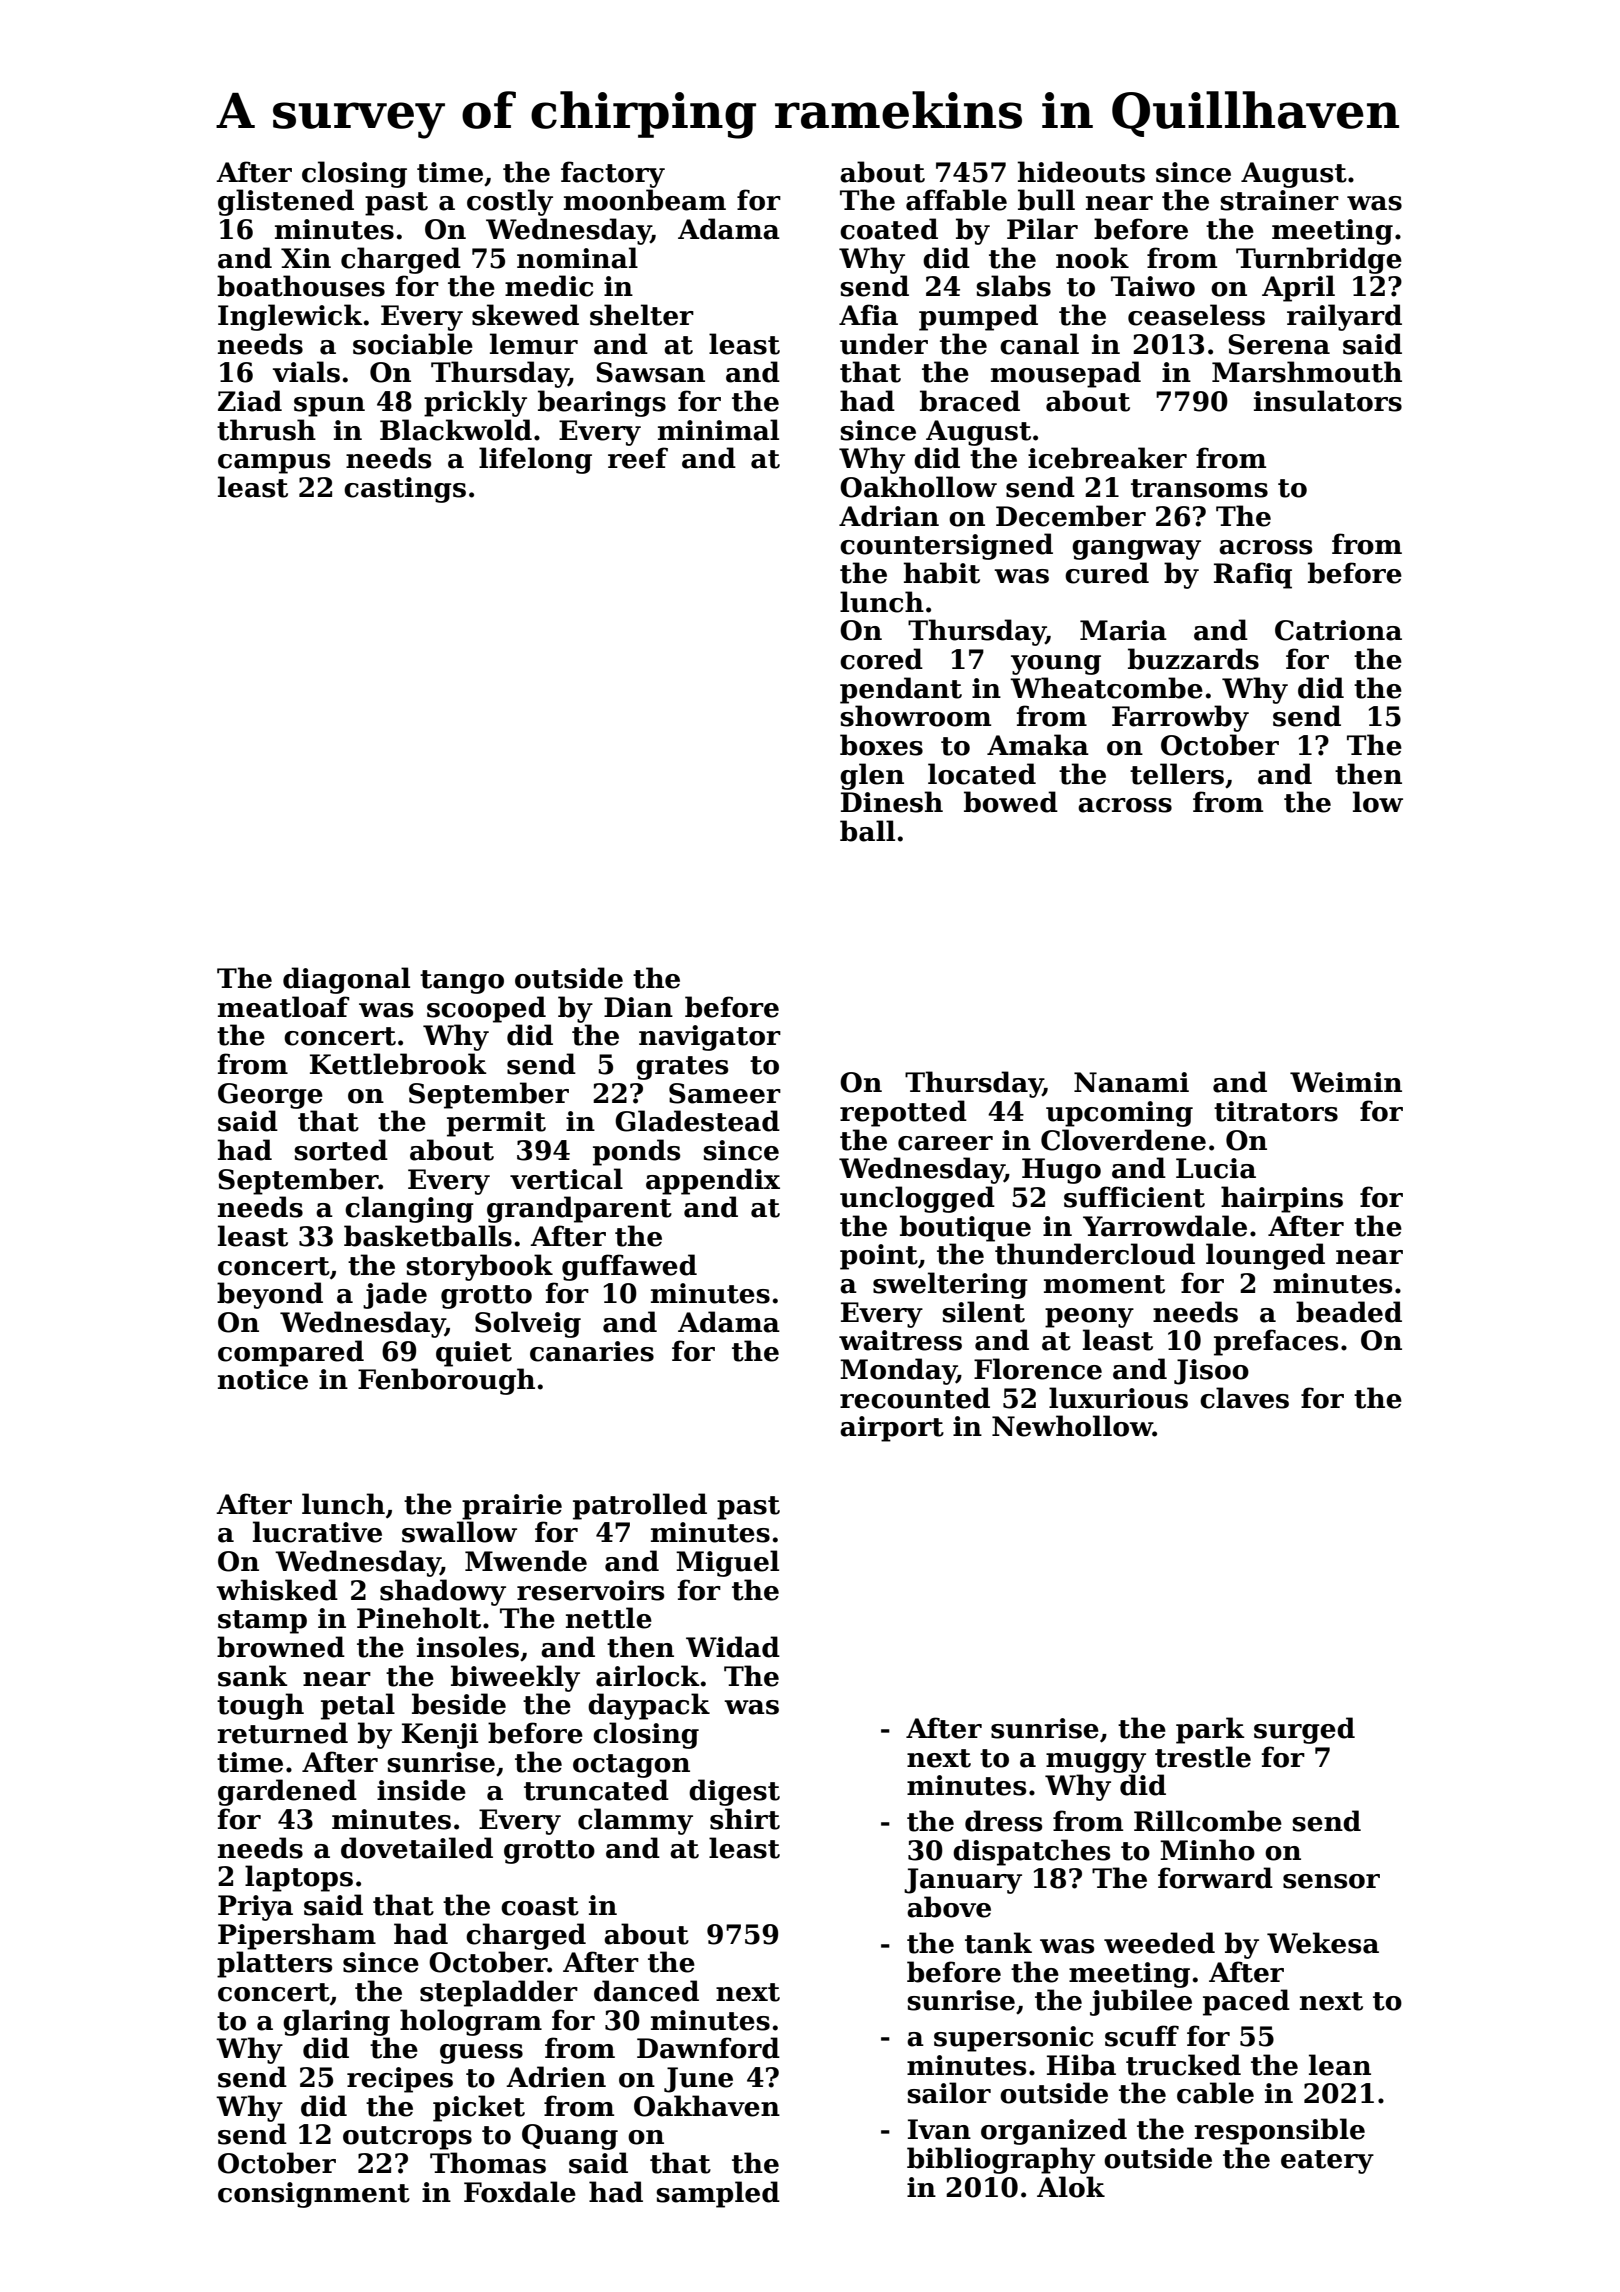  I want to click on costly, so click(510, 202).
